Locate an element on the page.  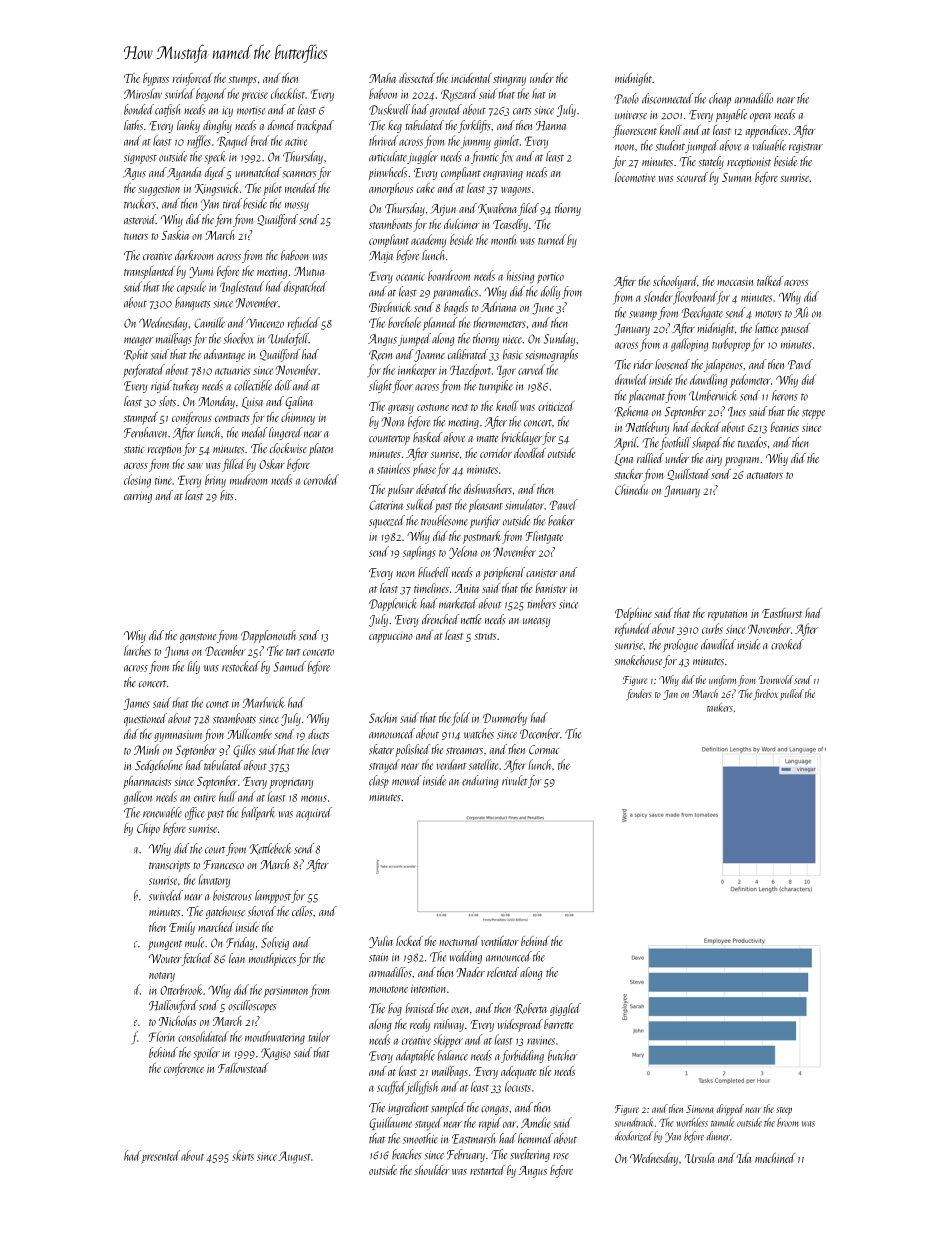
presented is located at coordinates (161, 1156).
